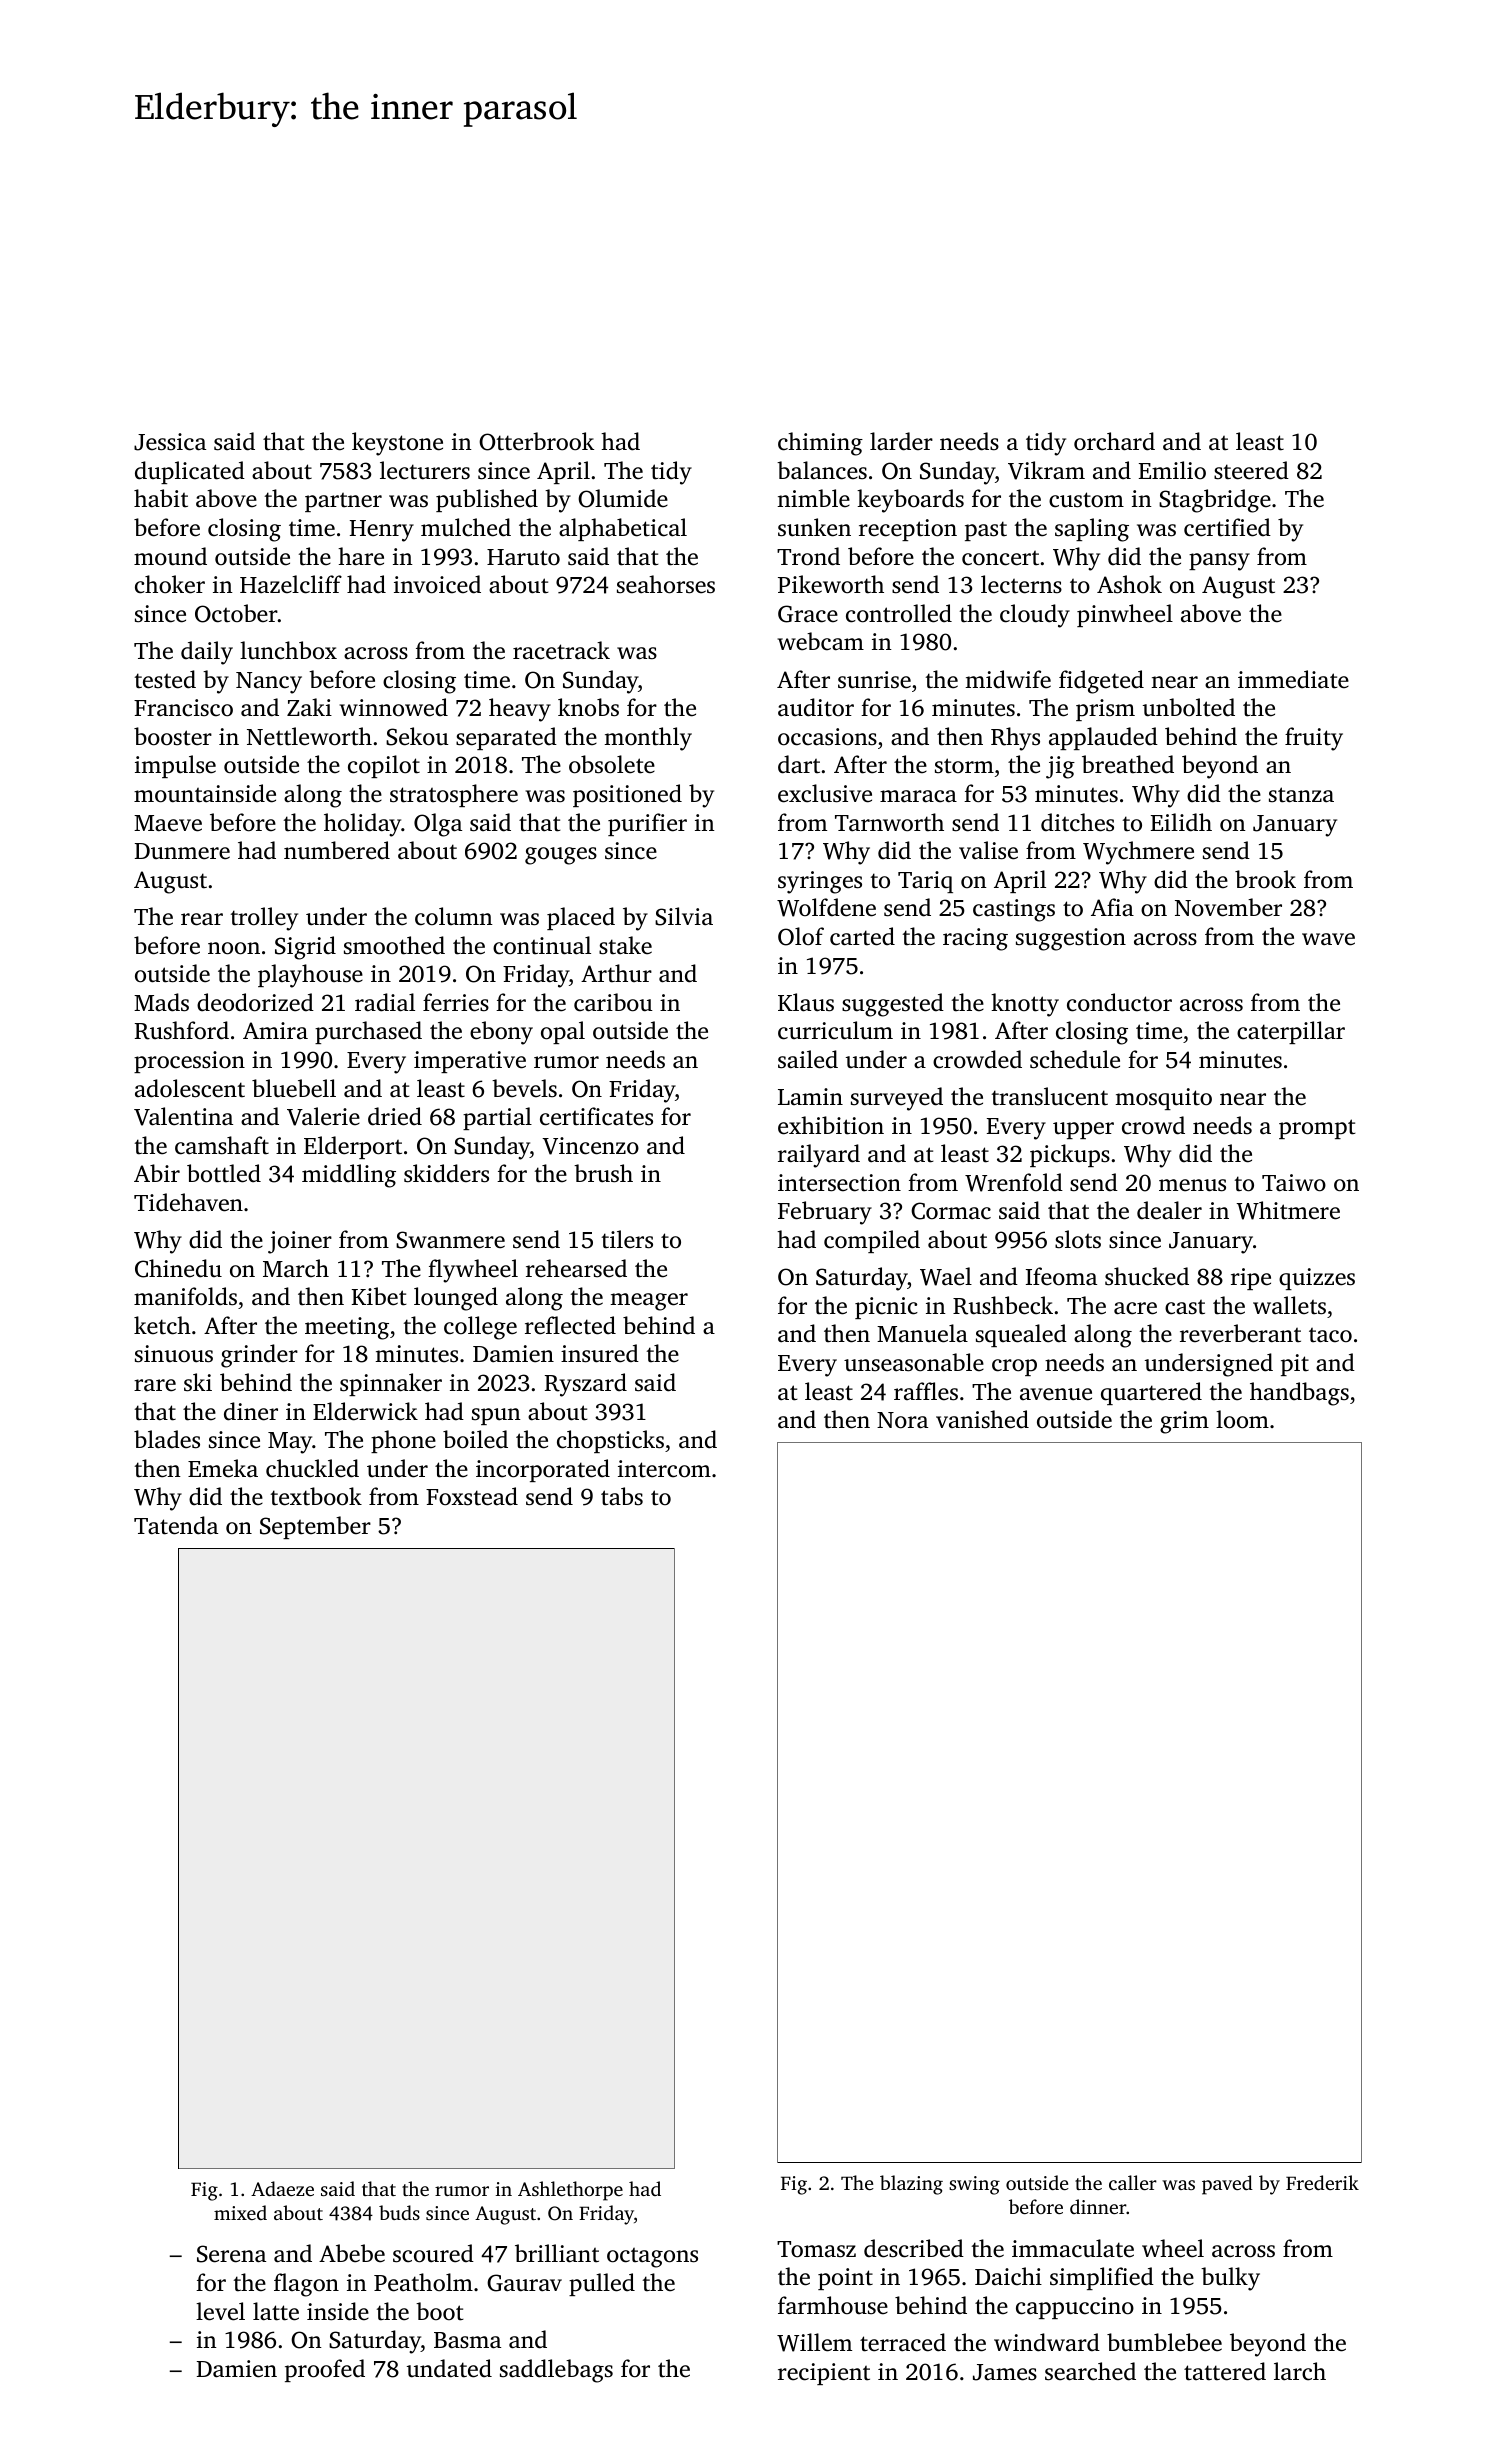  I want to click on boot, so click(440, 2311).
